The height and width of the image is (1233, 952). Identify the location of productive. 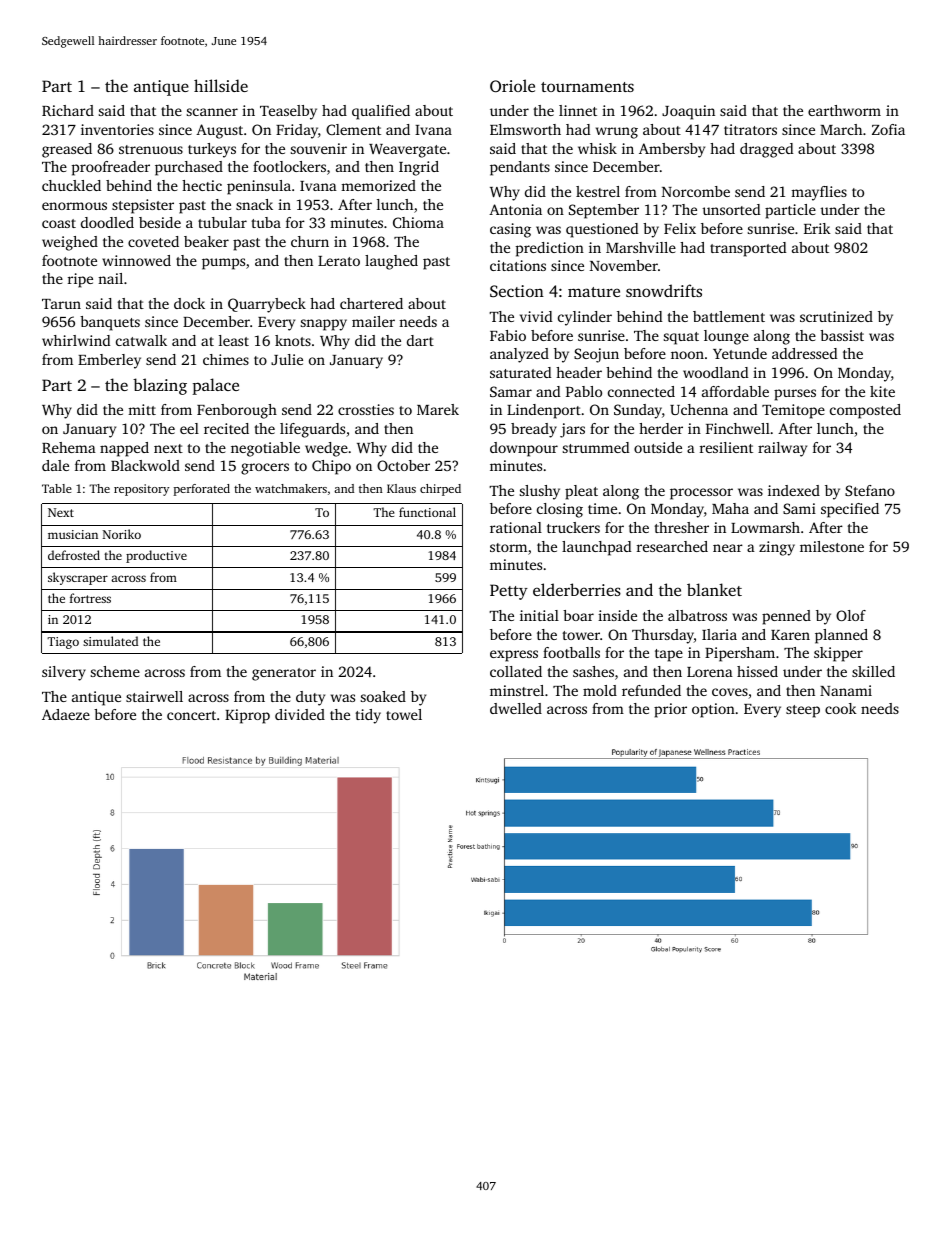
(156, 556).
